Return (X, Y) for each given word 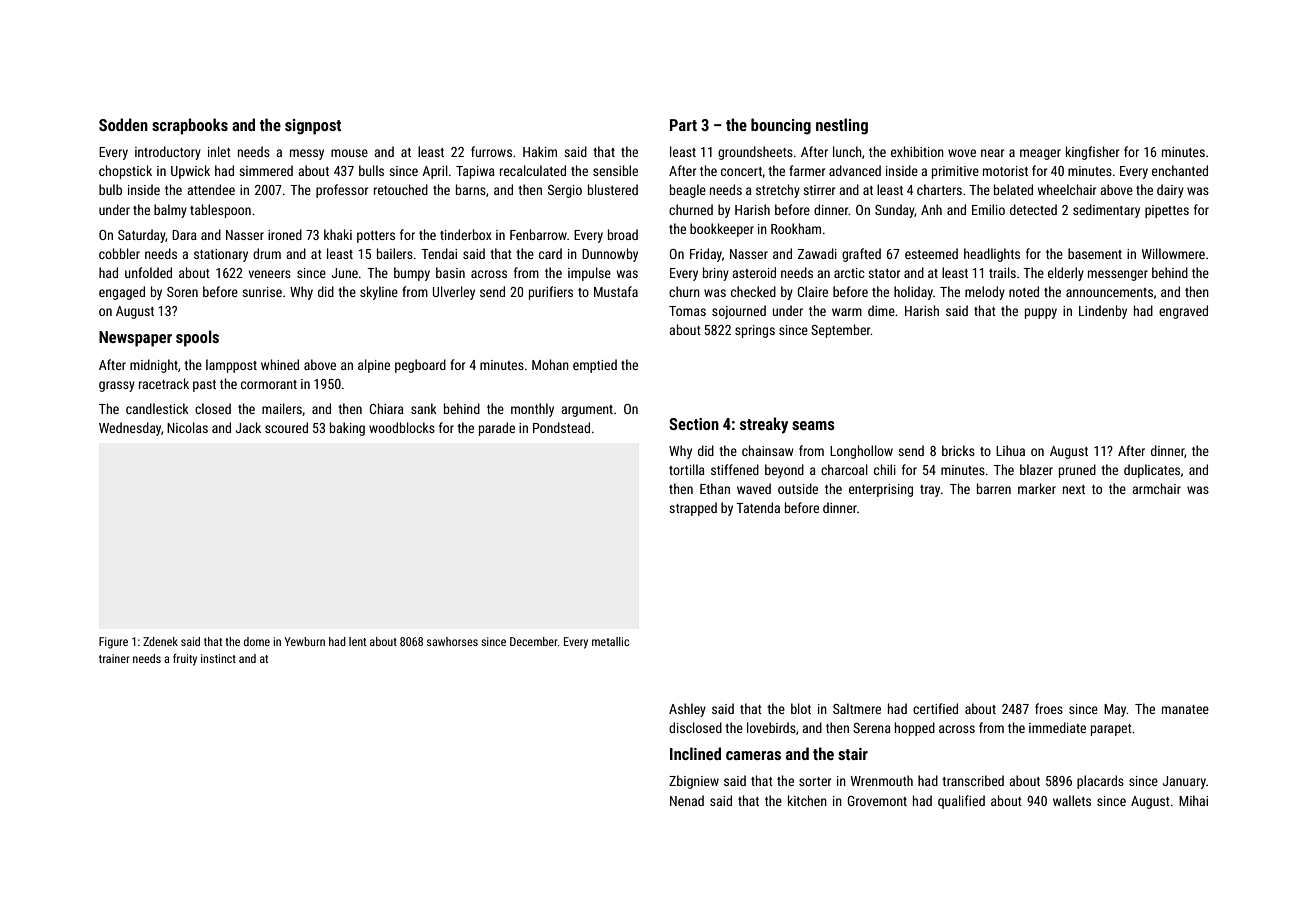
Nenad (687, 800)
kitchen (807, 800)
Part (683, 125)
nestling (842, 126)
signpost (313, 127)
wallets (1072, 800)
